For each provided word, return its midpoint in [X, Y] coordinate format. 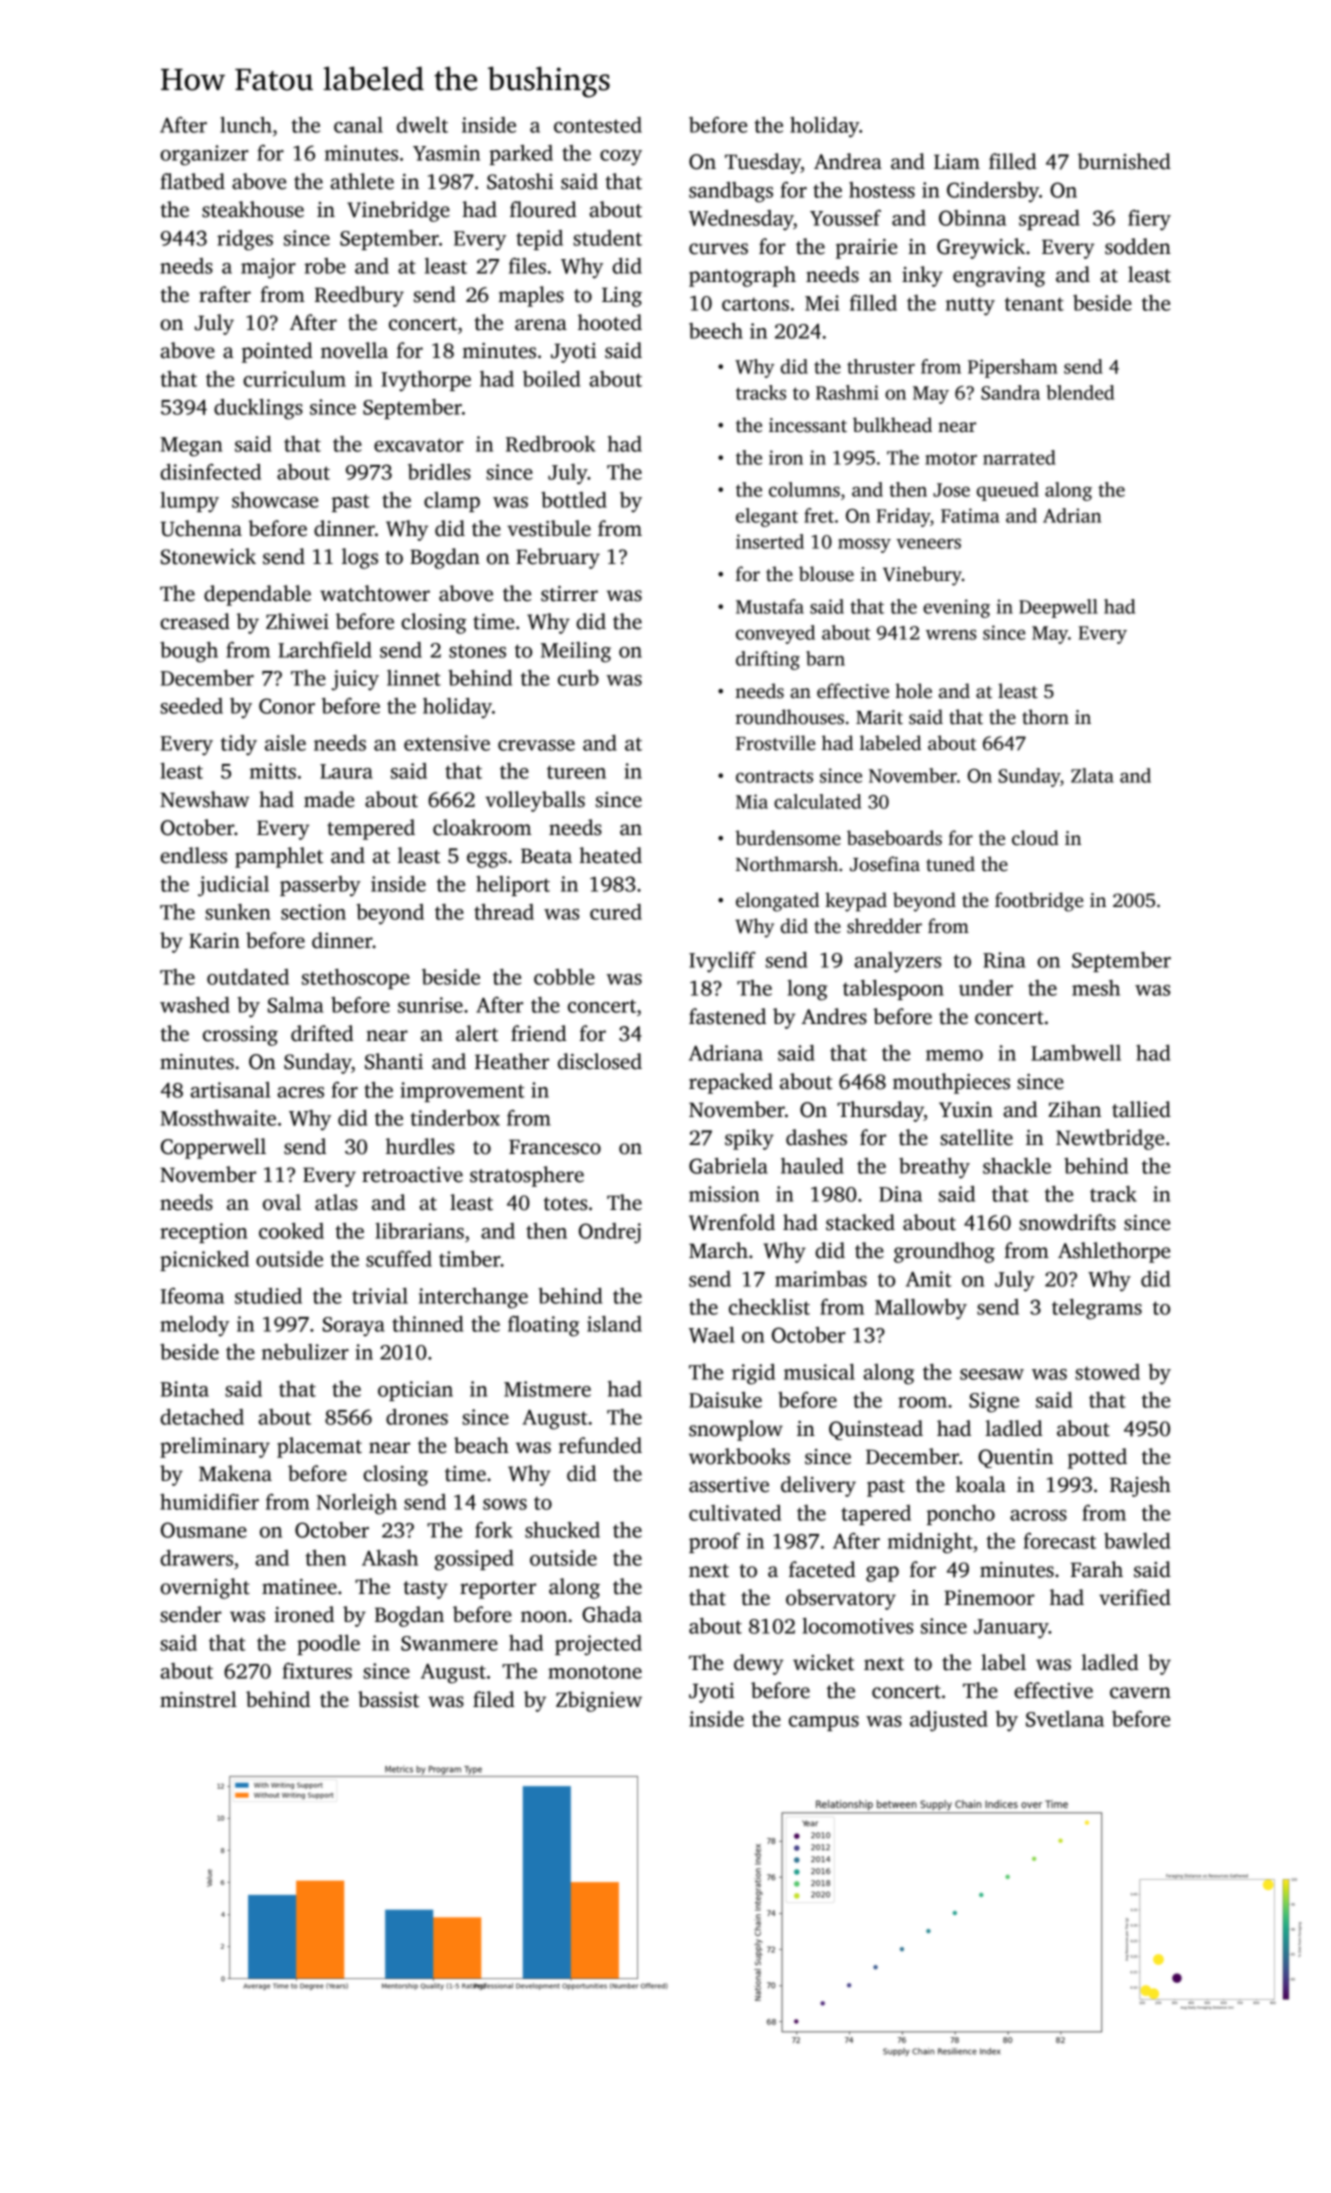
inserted [770, 541]
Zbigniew [599, 1701]
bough [189, 652]
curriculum [294, 379]
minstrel [198, 1699]
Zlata [1092, 775]
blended [1080, 392]
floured [543, 209]
